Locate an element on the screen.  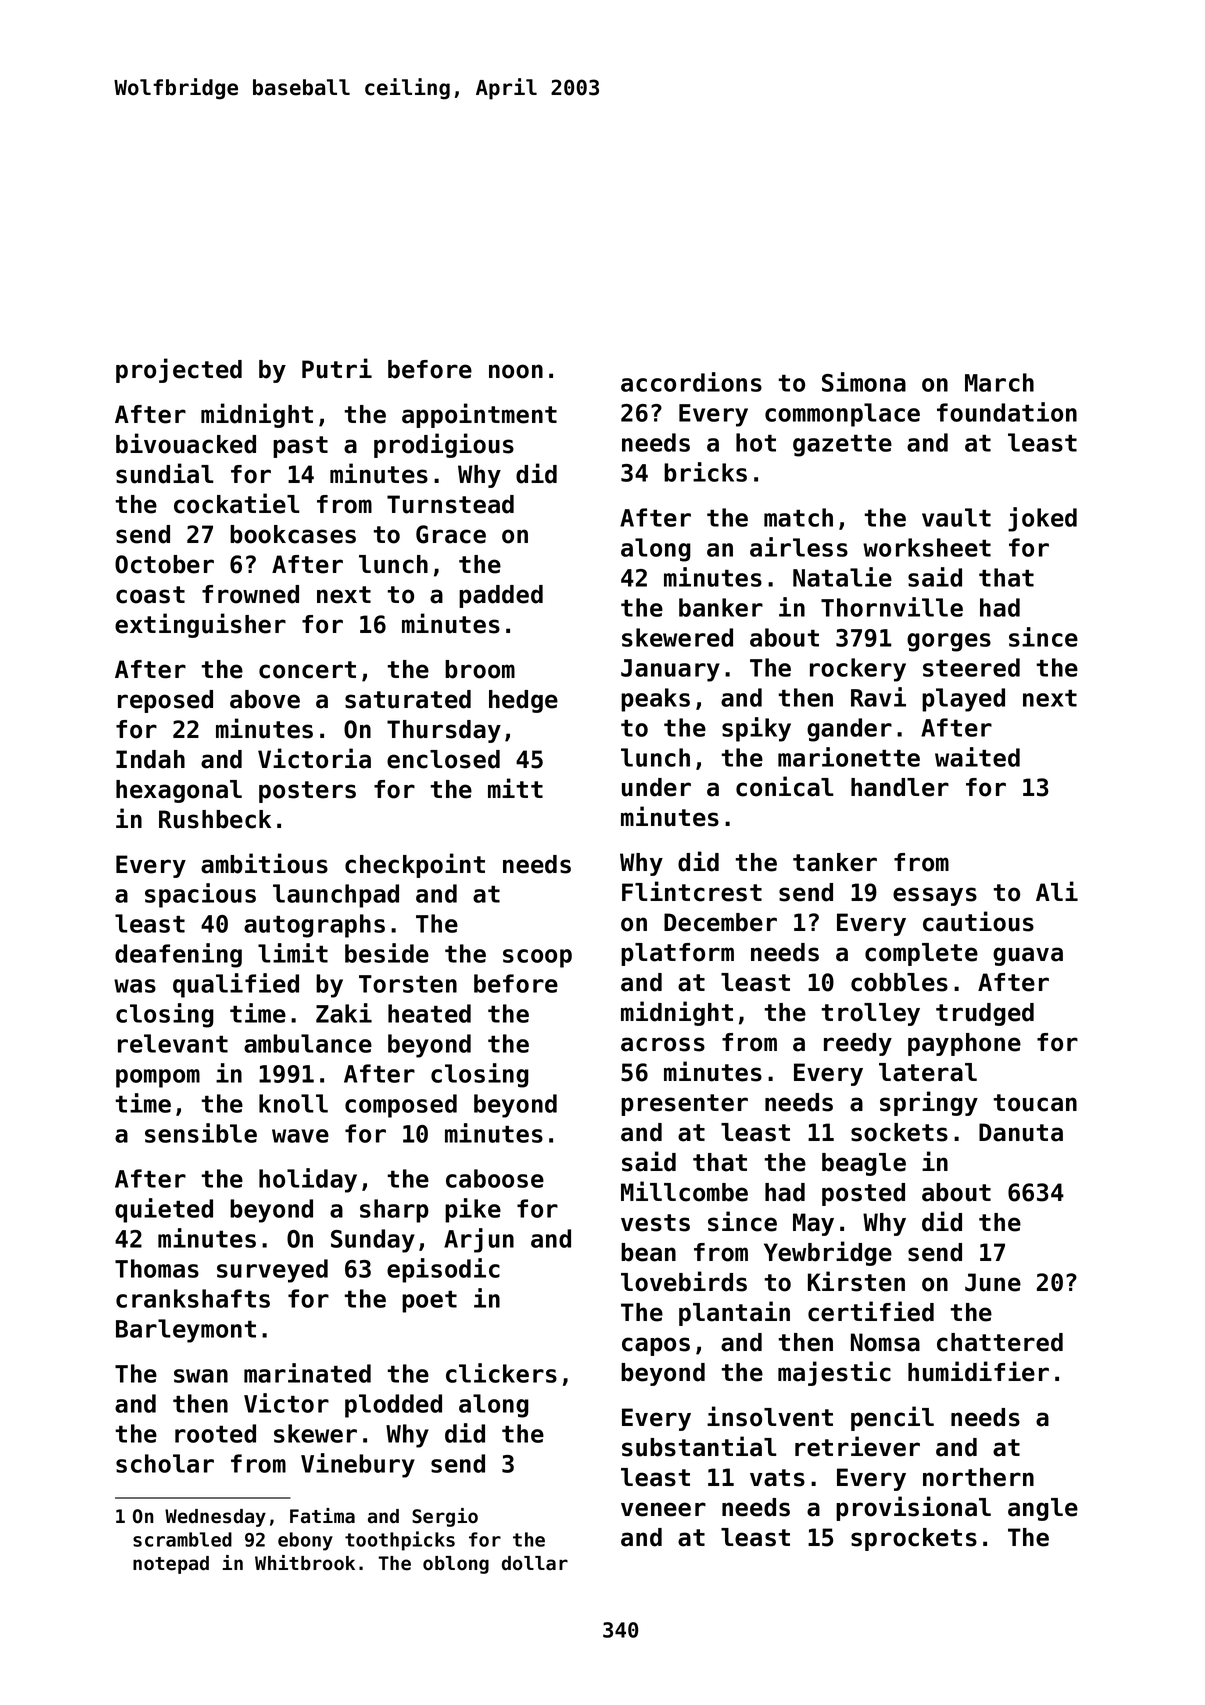
plodded is located at coordinates (393, 1406).
